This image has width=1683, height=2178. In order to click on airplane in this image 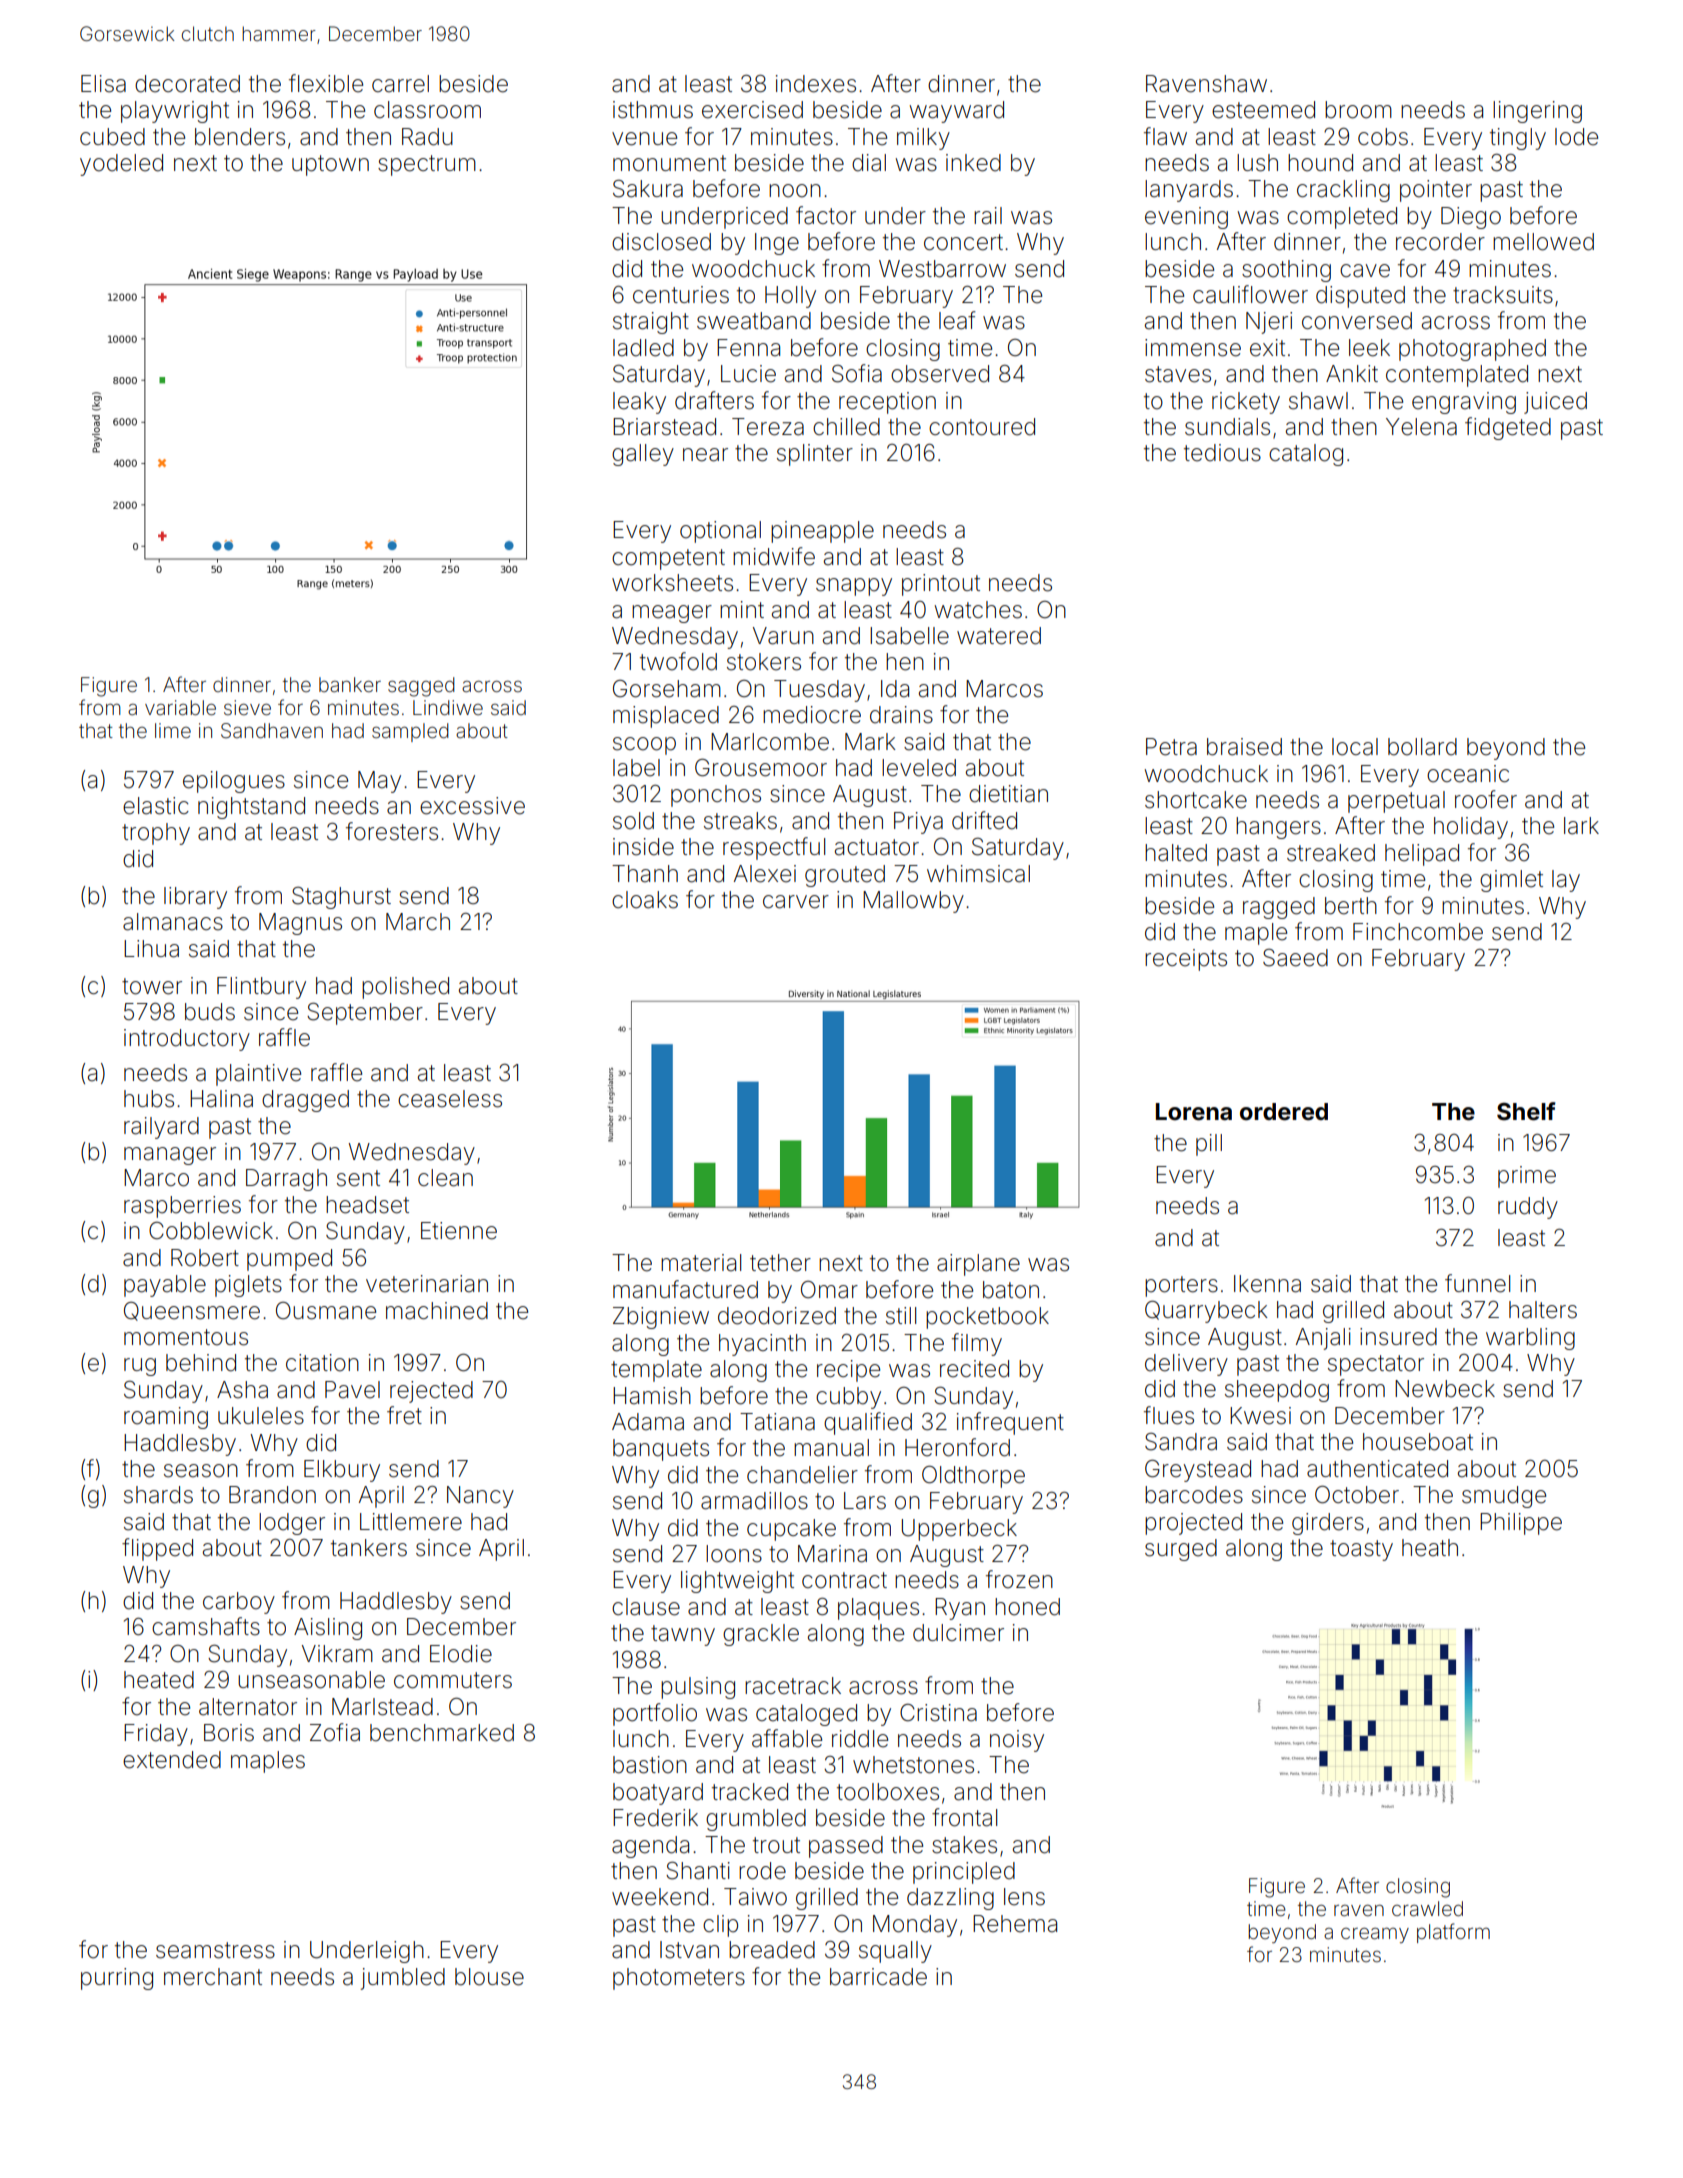, I will do `click(978, 1265)`.
